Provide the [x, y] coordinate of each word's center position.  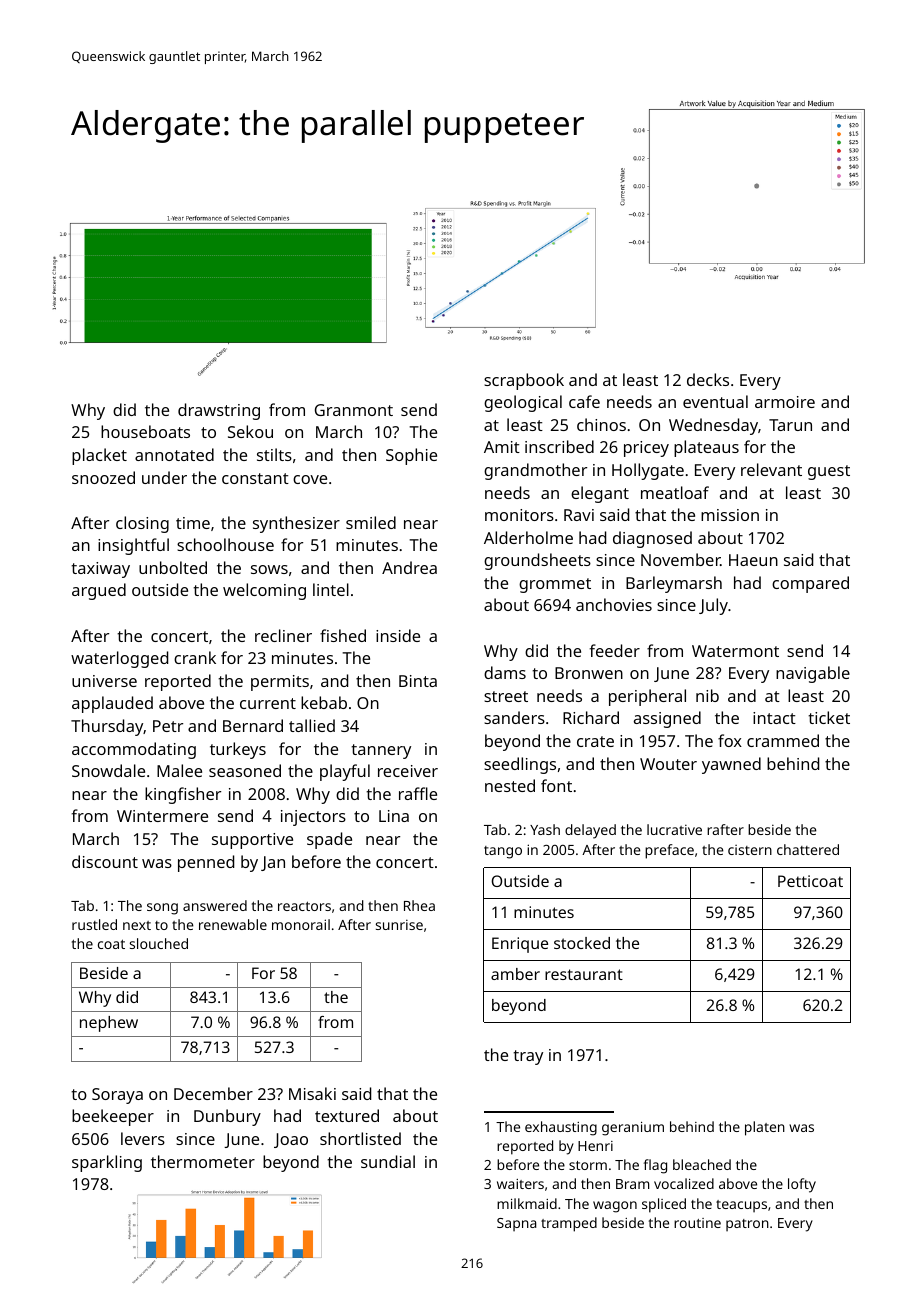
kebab [324, 702]
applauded [112, 704]
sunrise [399, 924]
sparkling [107, 1163]
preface [669, 851]
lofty [802, 1185]
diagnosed [652, 539]
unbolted [173, 567]
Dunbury [227, 1117]
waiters [520, 1184]
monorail [301, 924]
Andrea [409, 567]
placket [99, 456]
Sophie [411, 456]
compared [810, 584]
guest [829, 472]
